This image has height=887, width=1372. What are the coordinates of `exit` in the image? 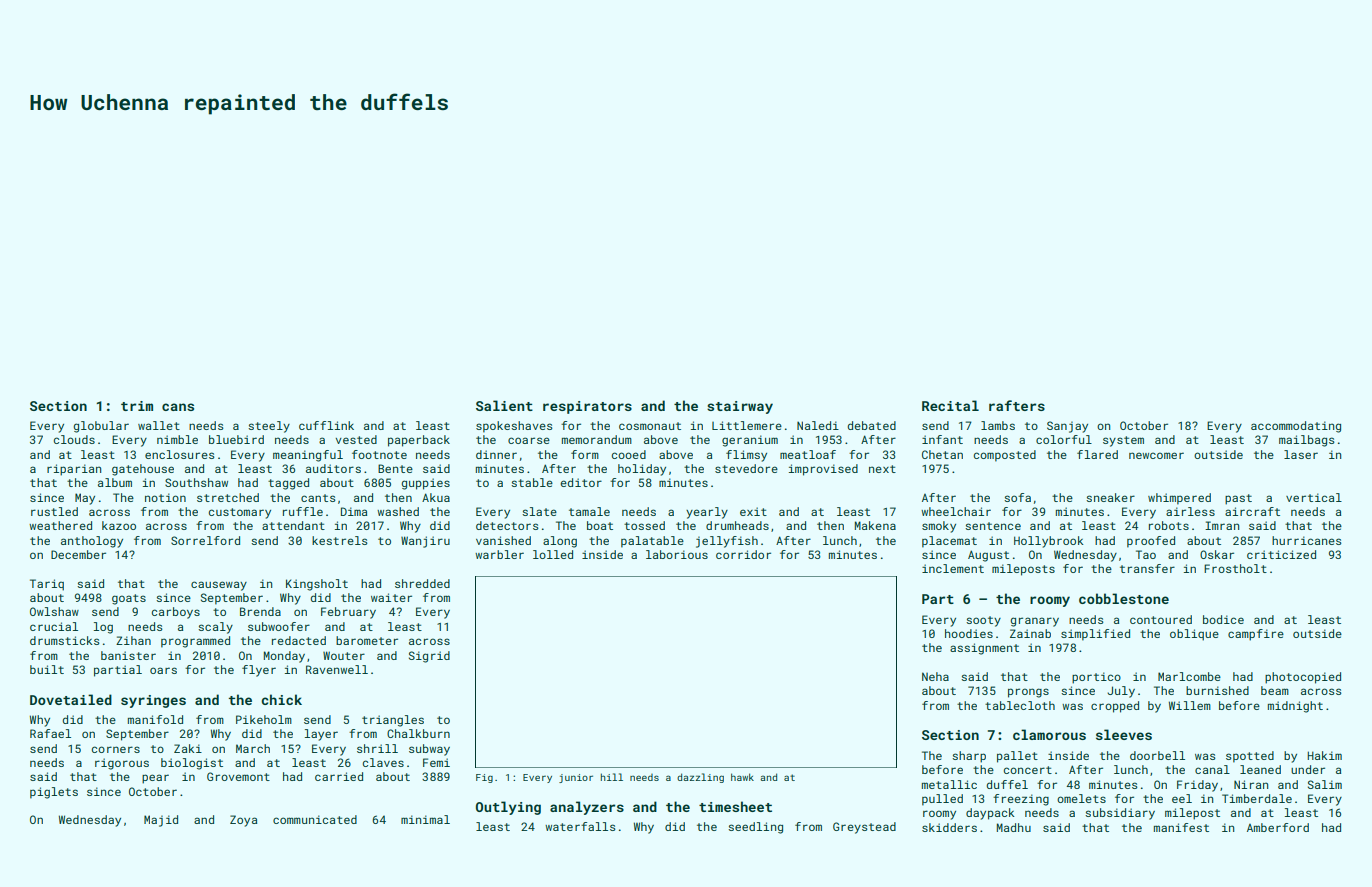 It's located at (753, 511).
